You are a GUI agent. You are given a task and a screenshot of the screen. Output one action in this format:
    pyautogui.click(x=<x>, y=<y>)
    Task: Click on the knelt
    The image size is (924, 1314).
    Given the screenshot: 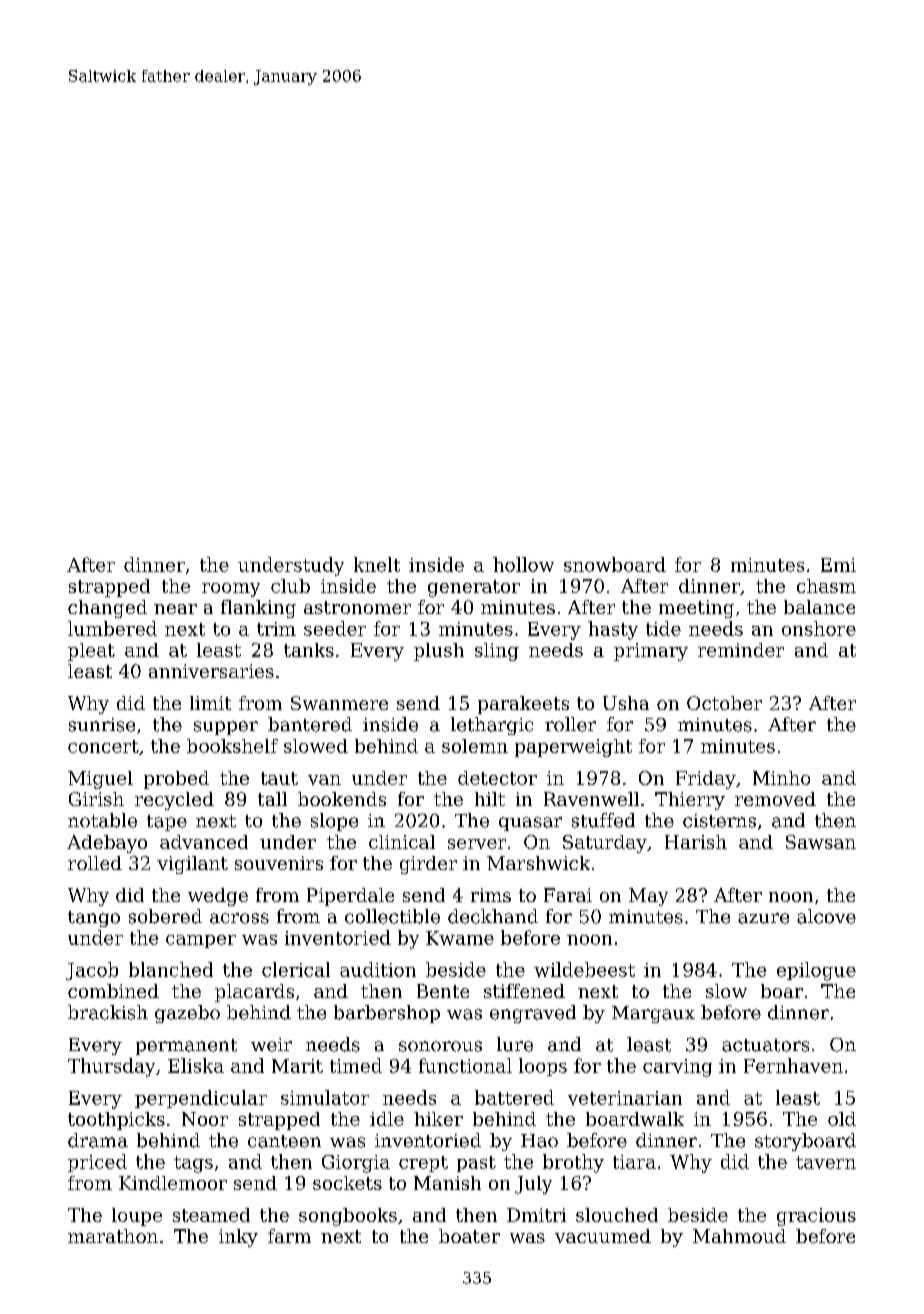 What is the action you would take?
    pyautogui.click(x=377, y=564)
